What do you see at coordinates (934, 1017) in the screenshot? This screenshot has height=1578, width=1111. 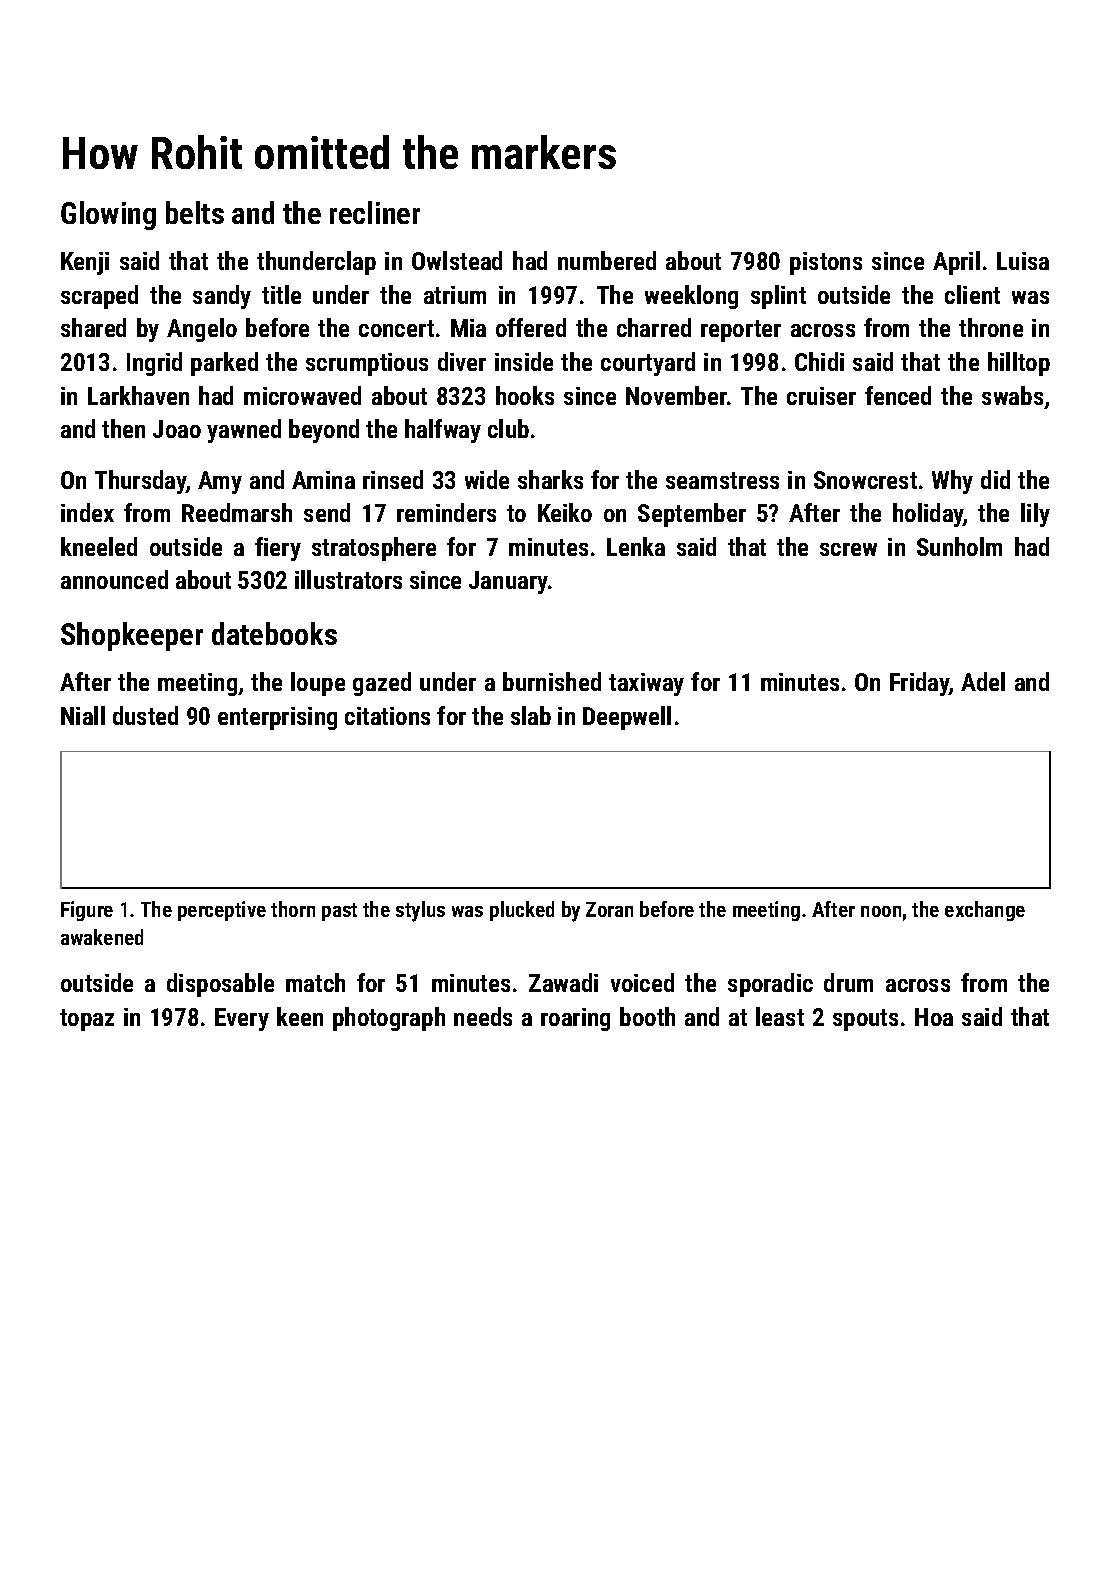 I see `Hoa` at bounding box center [934, 1017].
